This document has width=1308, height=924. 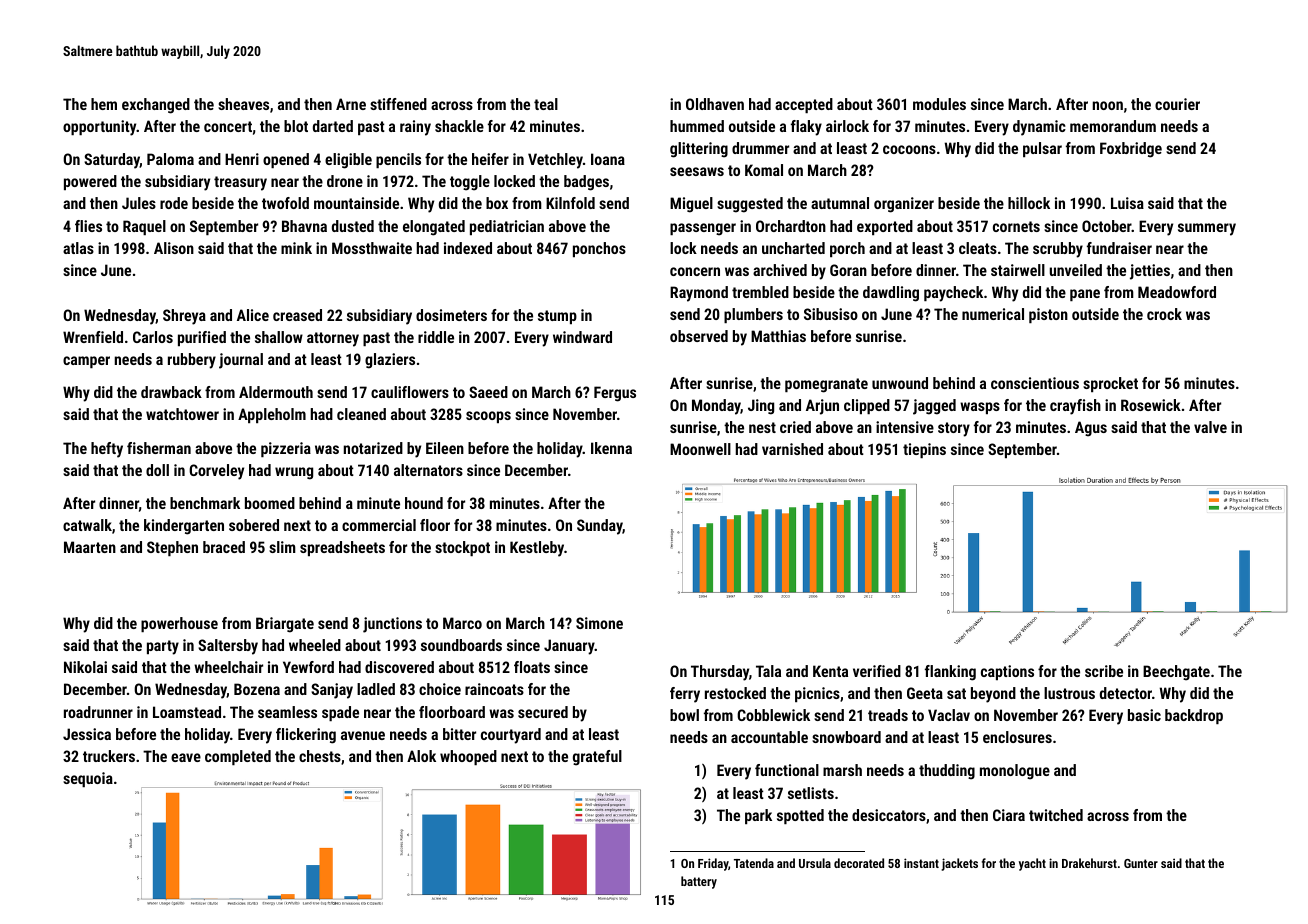 What do you see at coordinates (1150, 272) in the document?
I see `jetties` at bounding box center [1150, 272].
